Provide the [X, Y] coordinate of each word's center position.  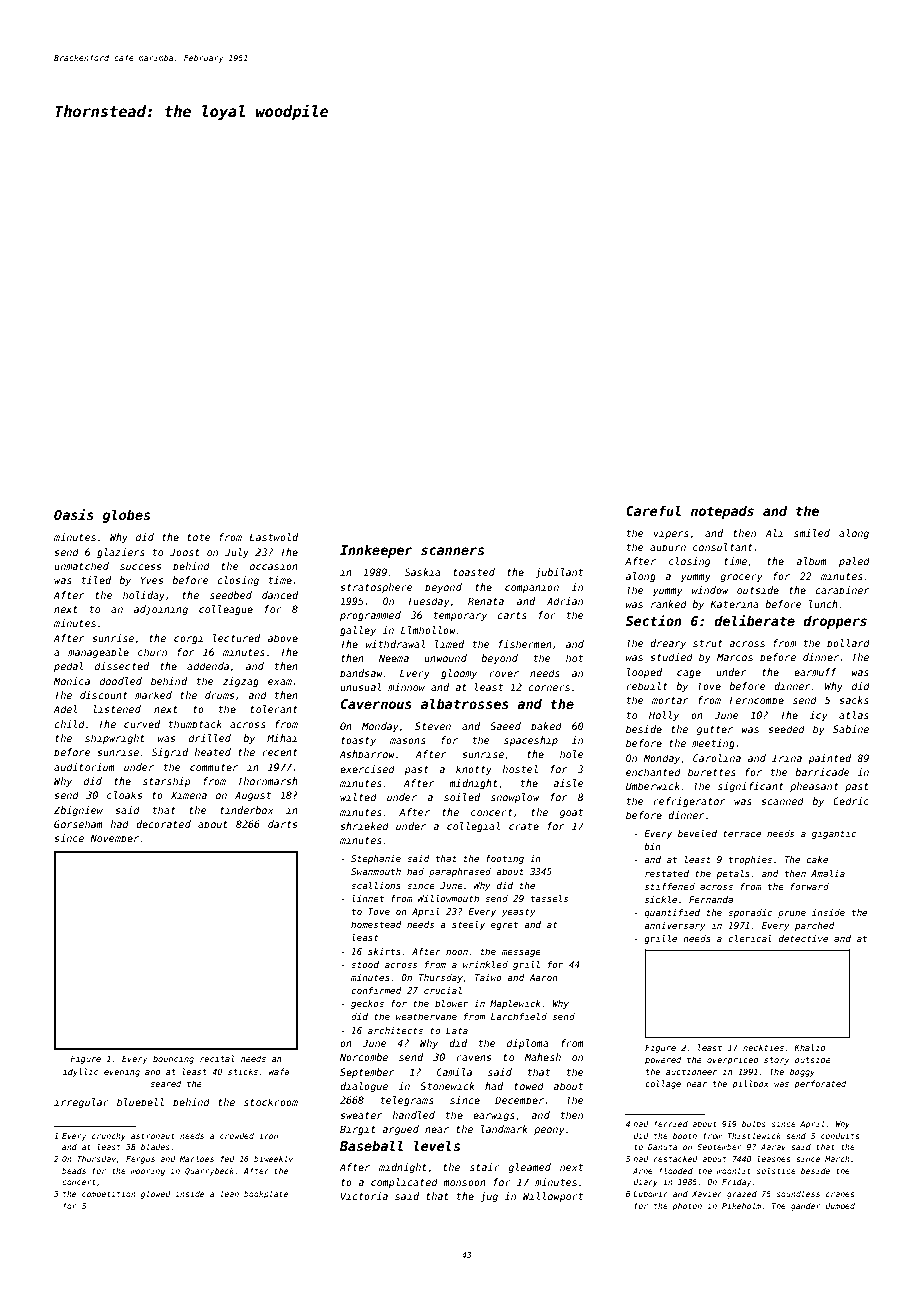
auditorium [84, 767]
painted [829, 759]
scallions [376, 885]
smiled [812, 533]
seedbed [231, 595]
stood [365, 964]
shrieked [364, 826]
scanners [452, 551]
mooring [148, 1172]
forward [809, 886]
